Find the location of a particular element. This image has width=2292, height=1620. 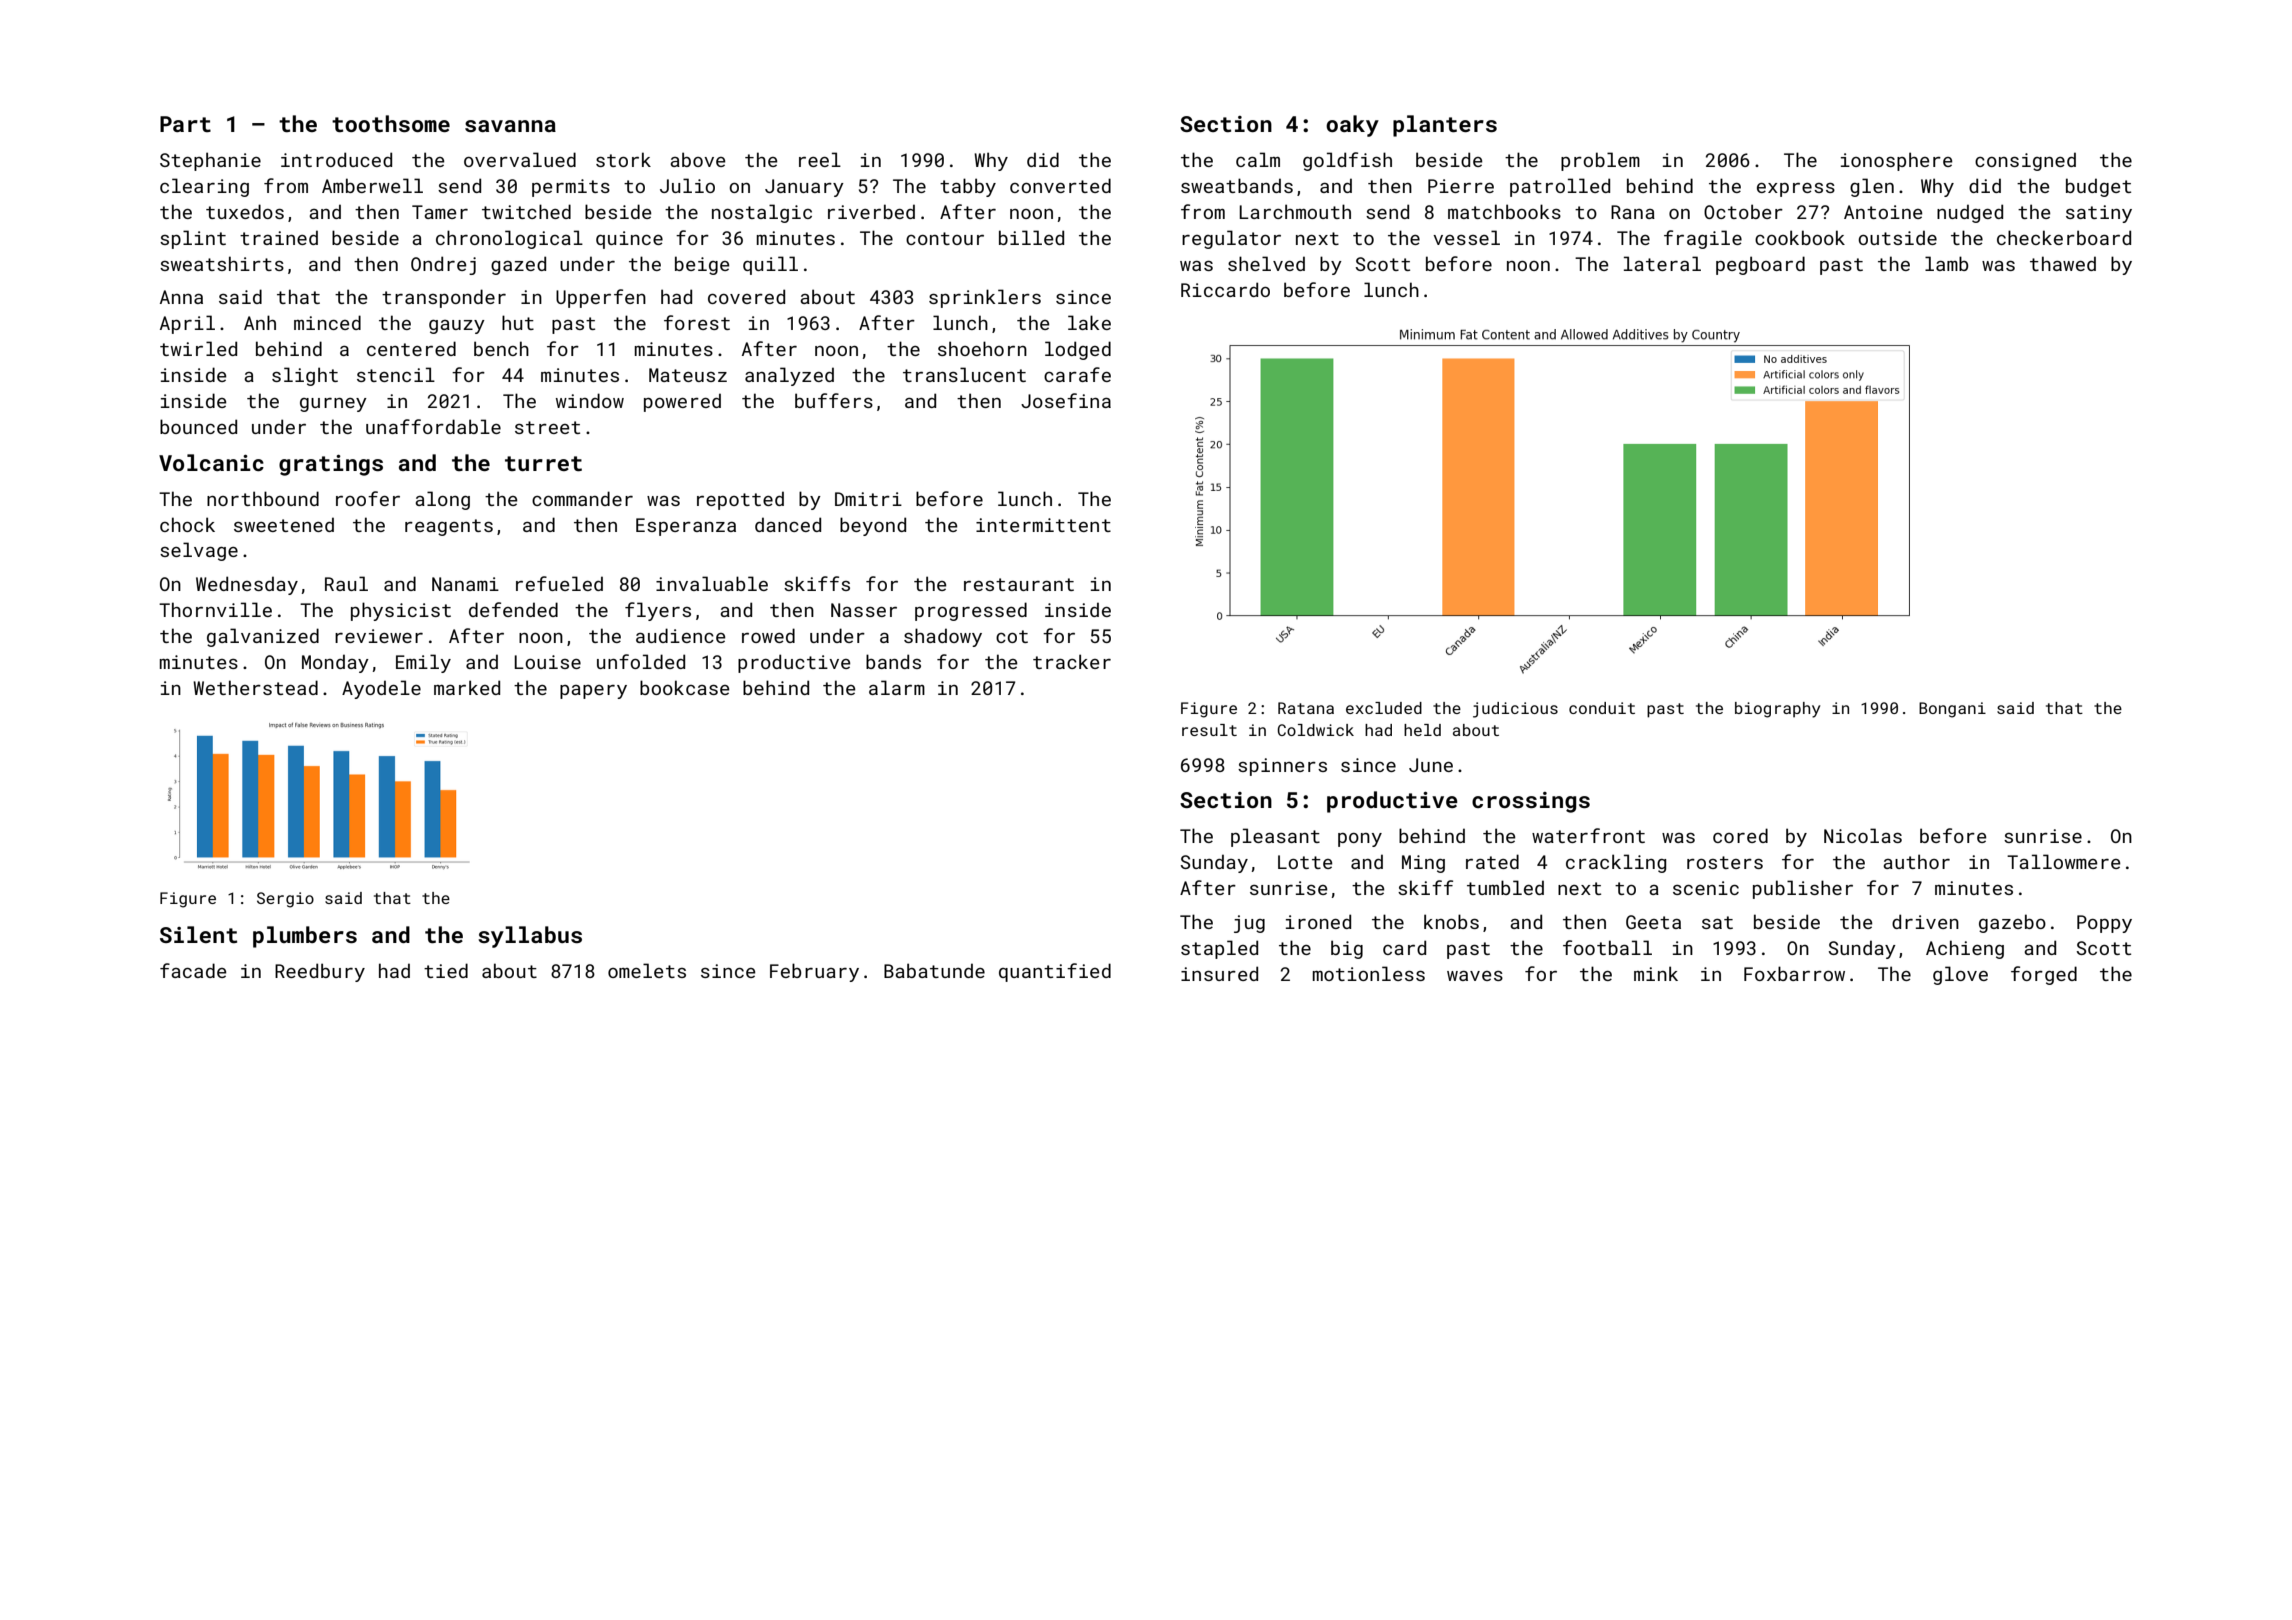

toothsome is located at coordinates (391, 123).
